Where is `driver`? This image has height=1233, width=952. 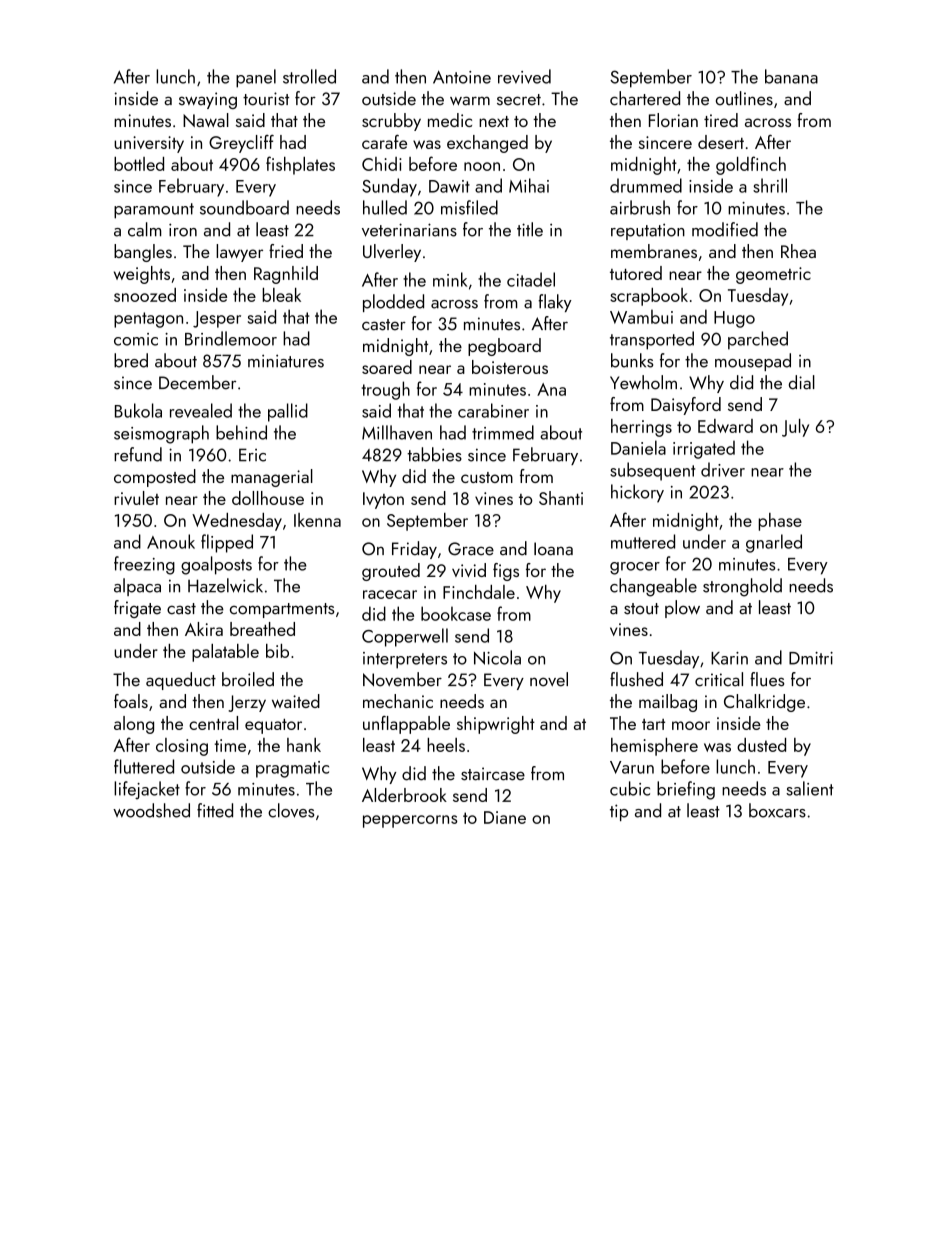 driver is located at coordinates (723, 469).
